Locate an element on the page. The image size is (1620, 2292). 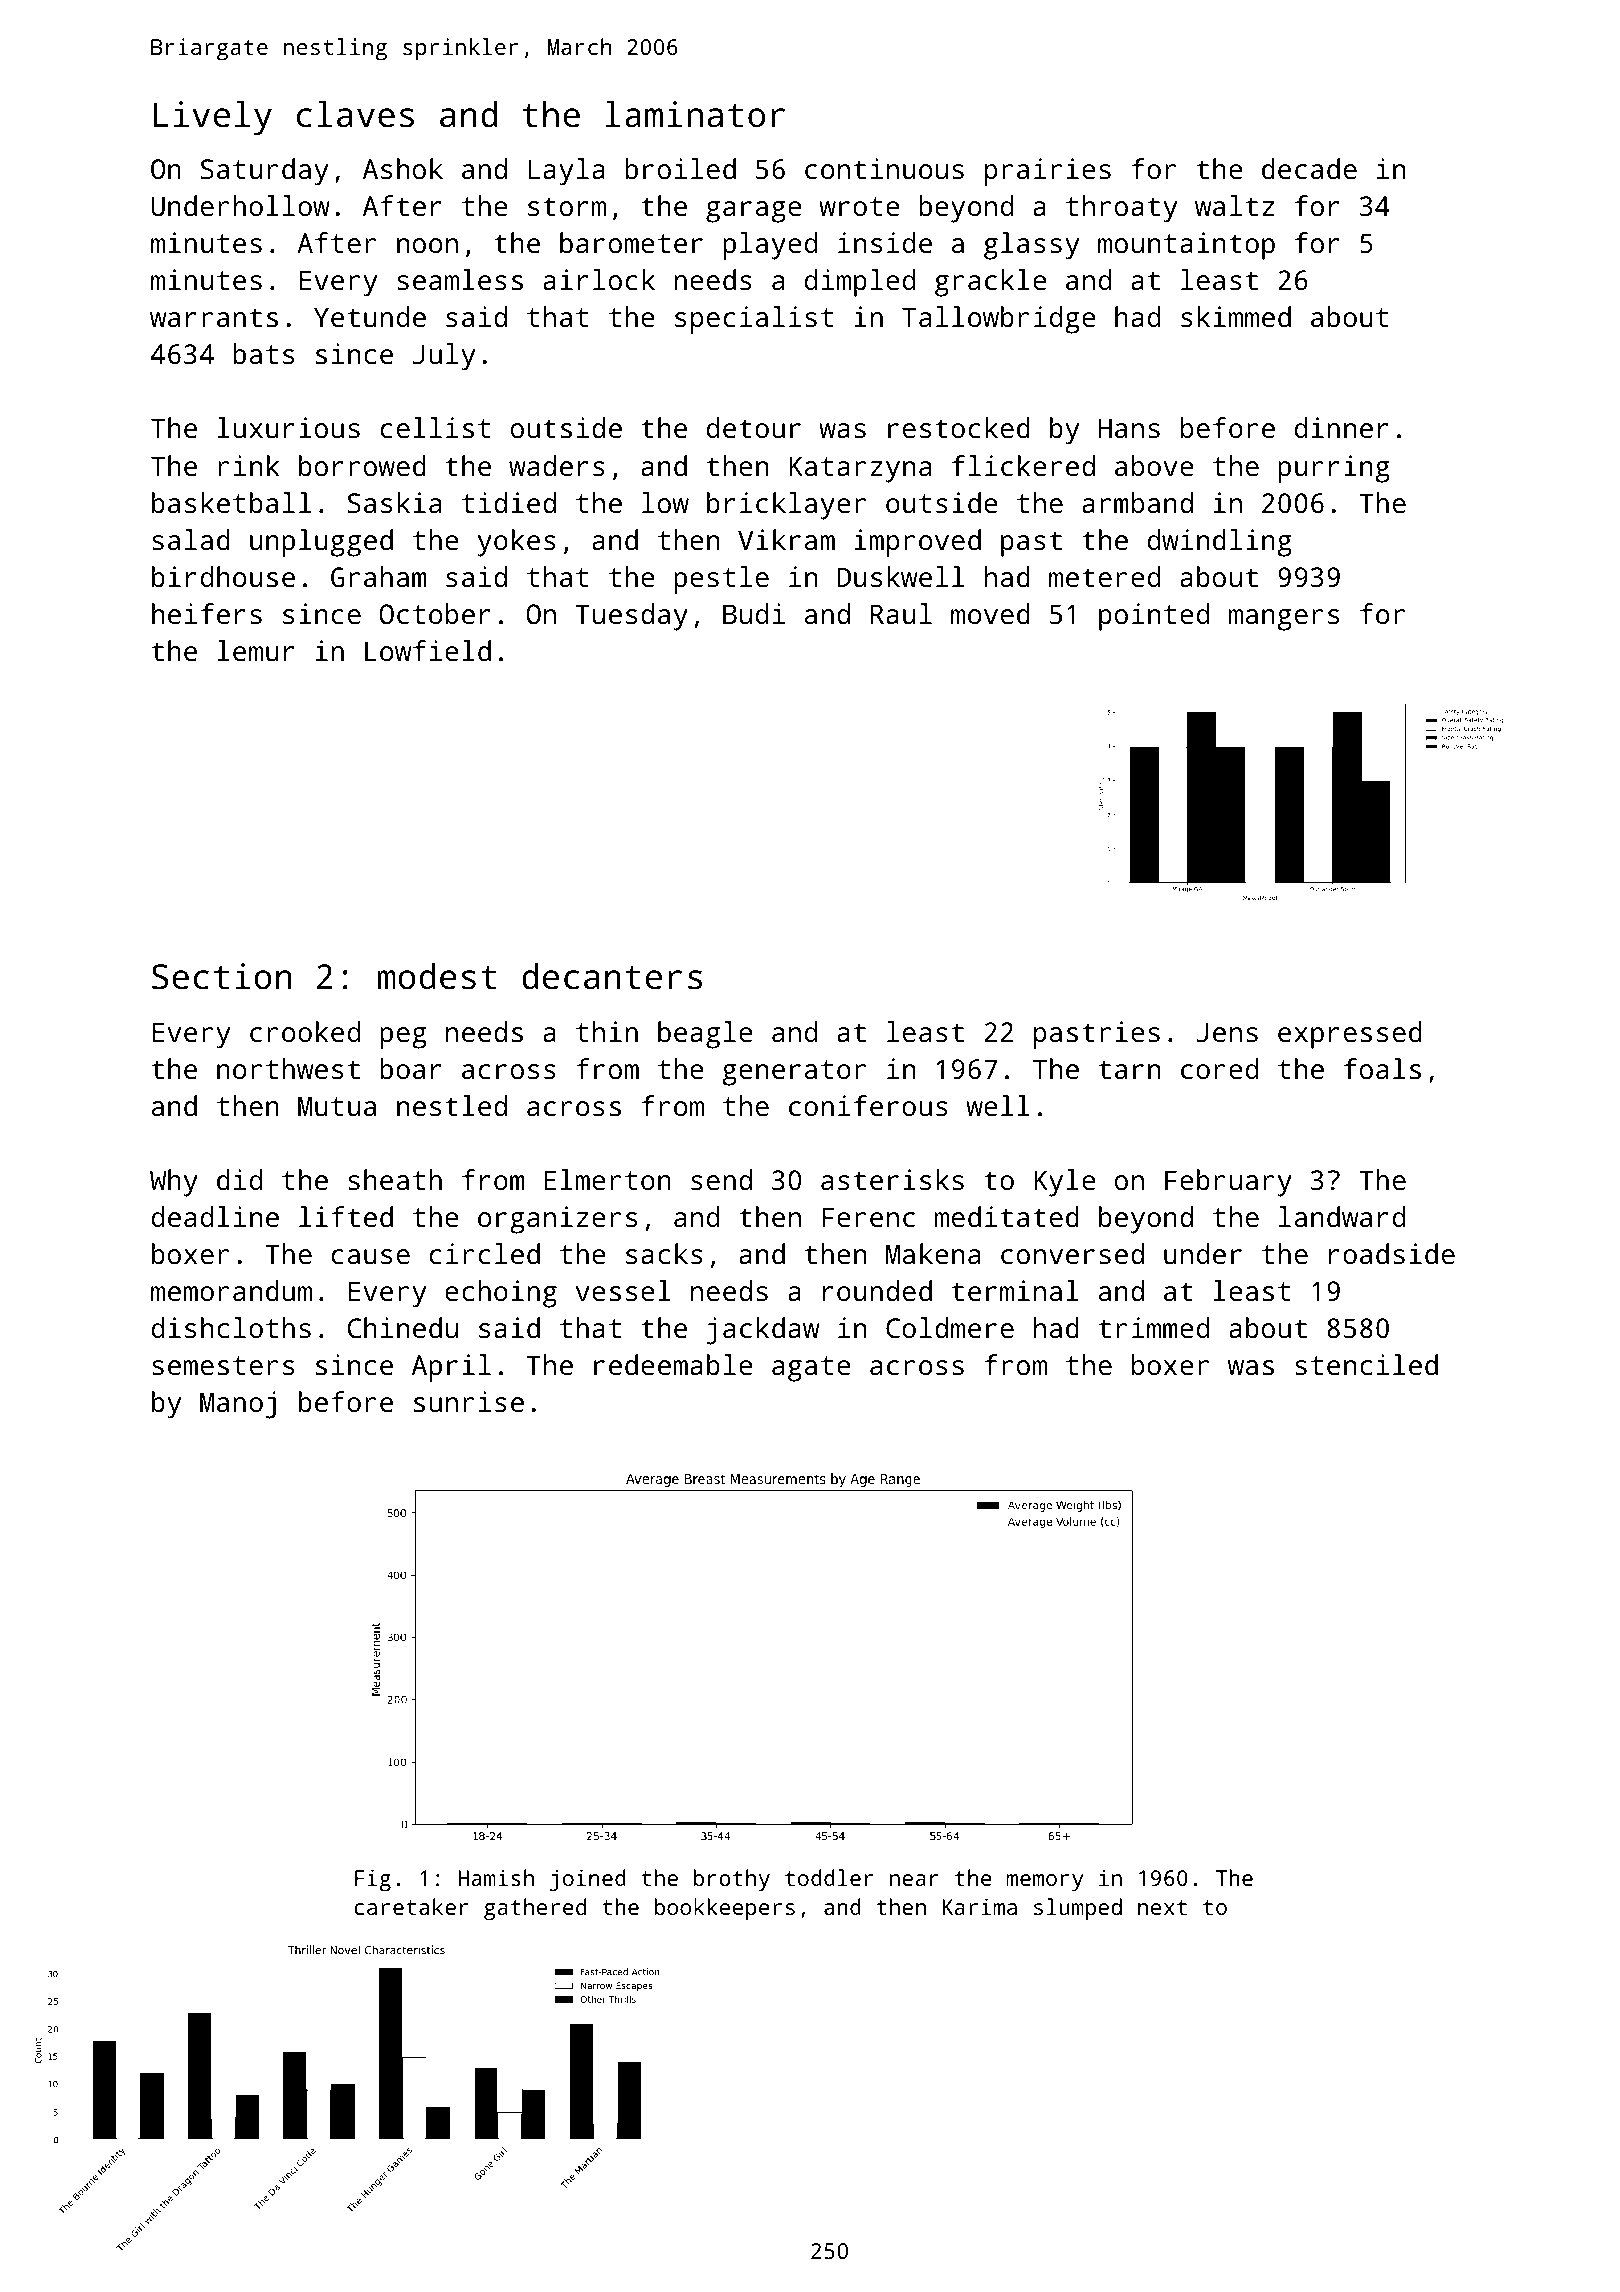
Jens is located at coordinates (1227, 1032).
